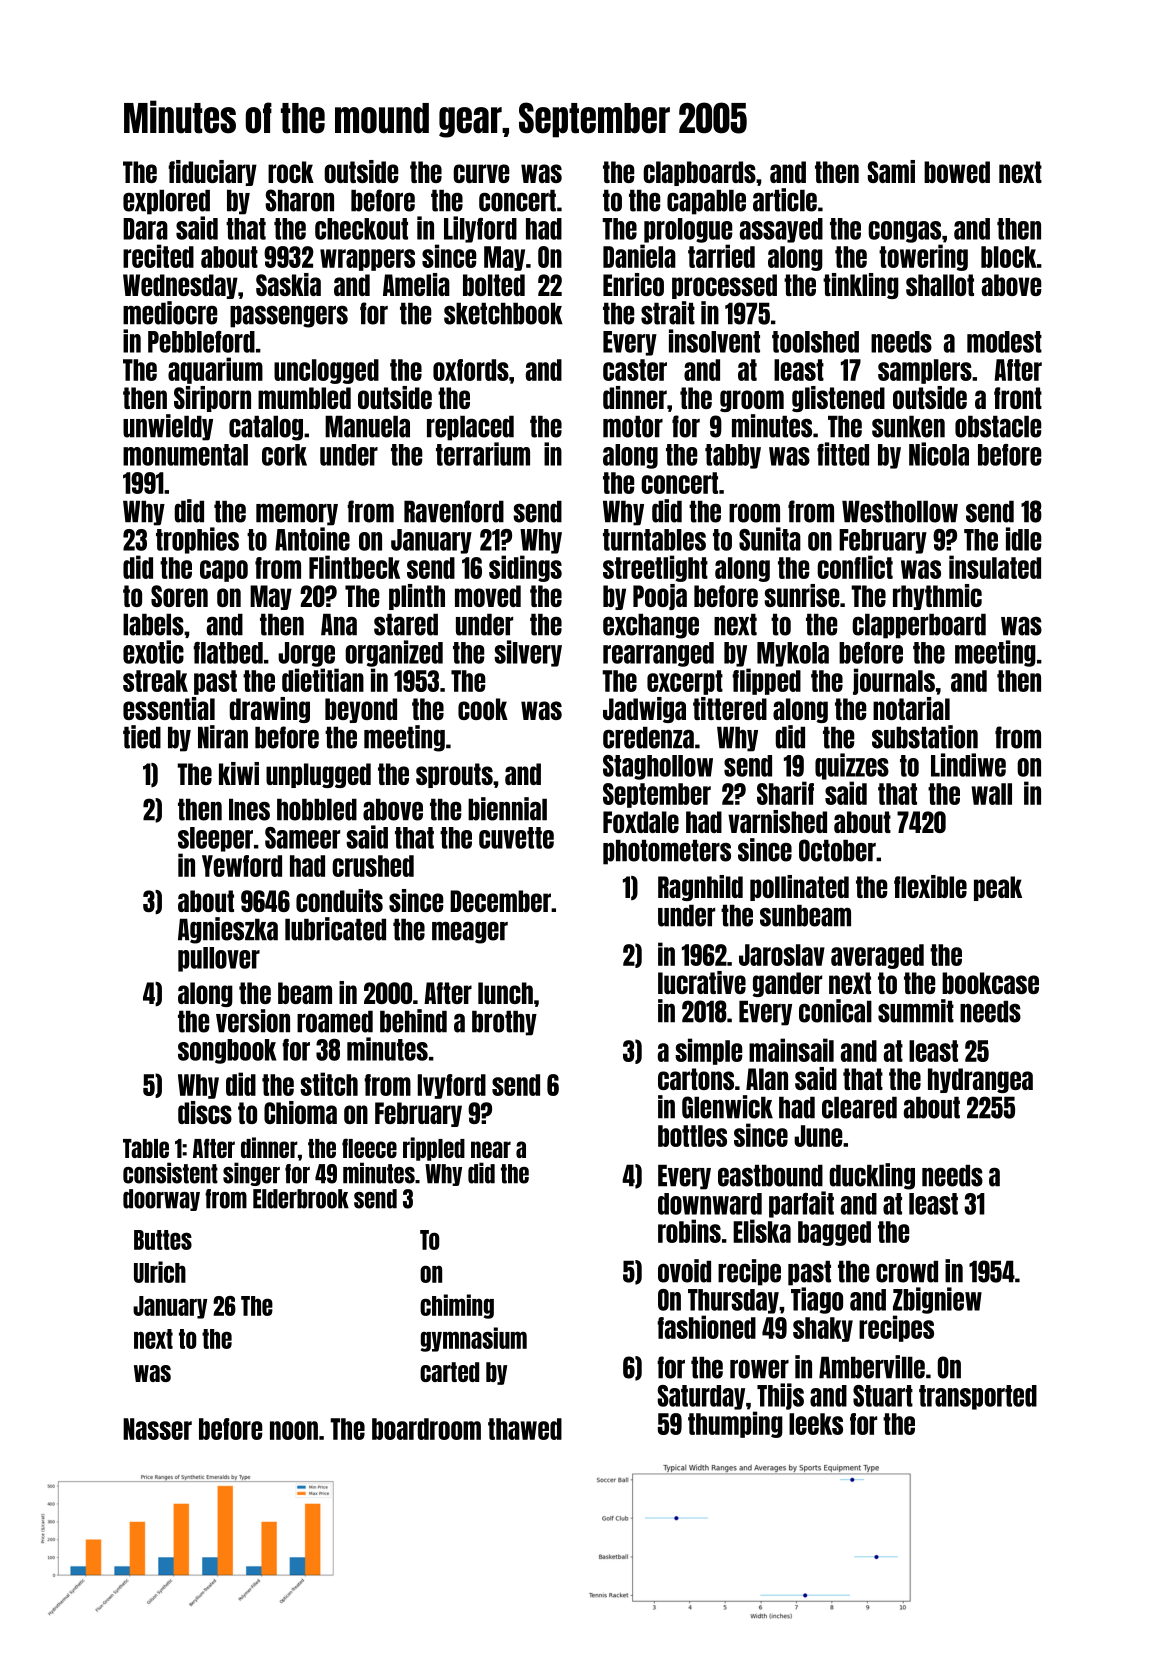 The height and width of the screenshot is (1654, 1165). What do you see at coordinates (291, 172) in the screenshot?
I see `rock` at bounding box center [291, 172].
